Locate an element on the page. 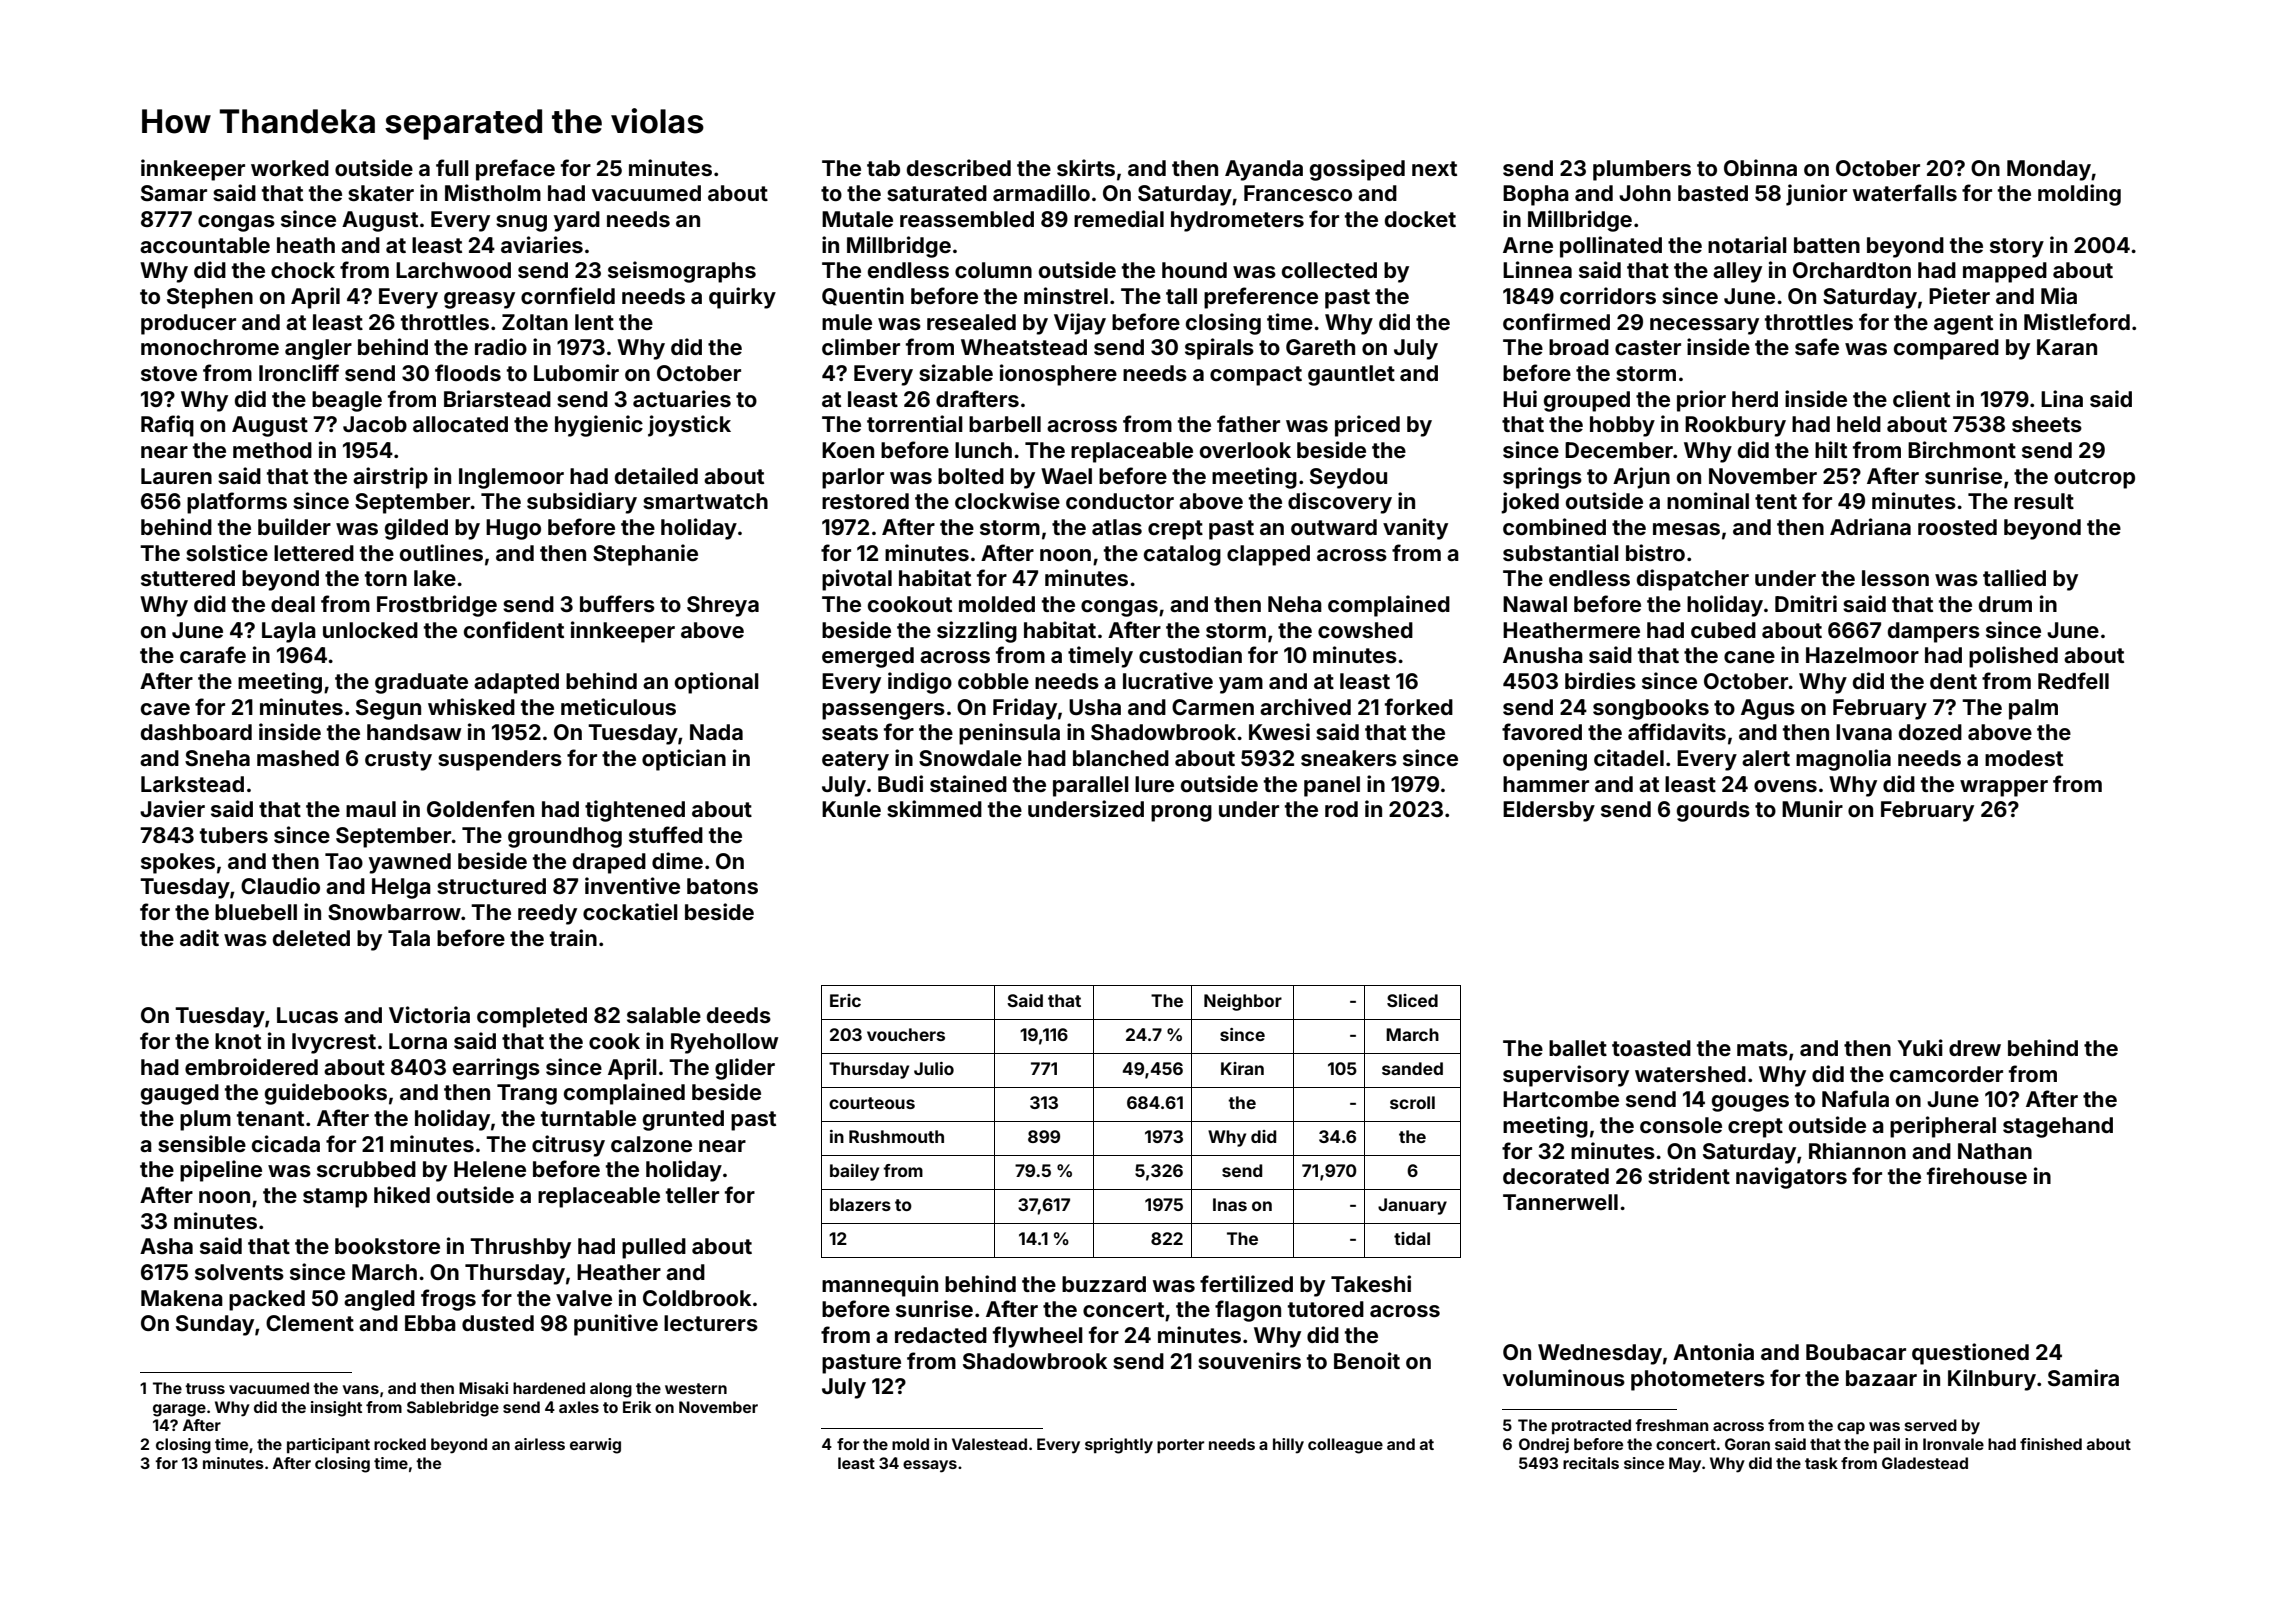 This image has height=1614, width=2282. favored is located at coordinates (1542, 731).
